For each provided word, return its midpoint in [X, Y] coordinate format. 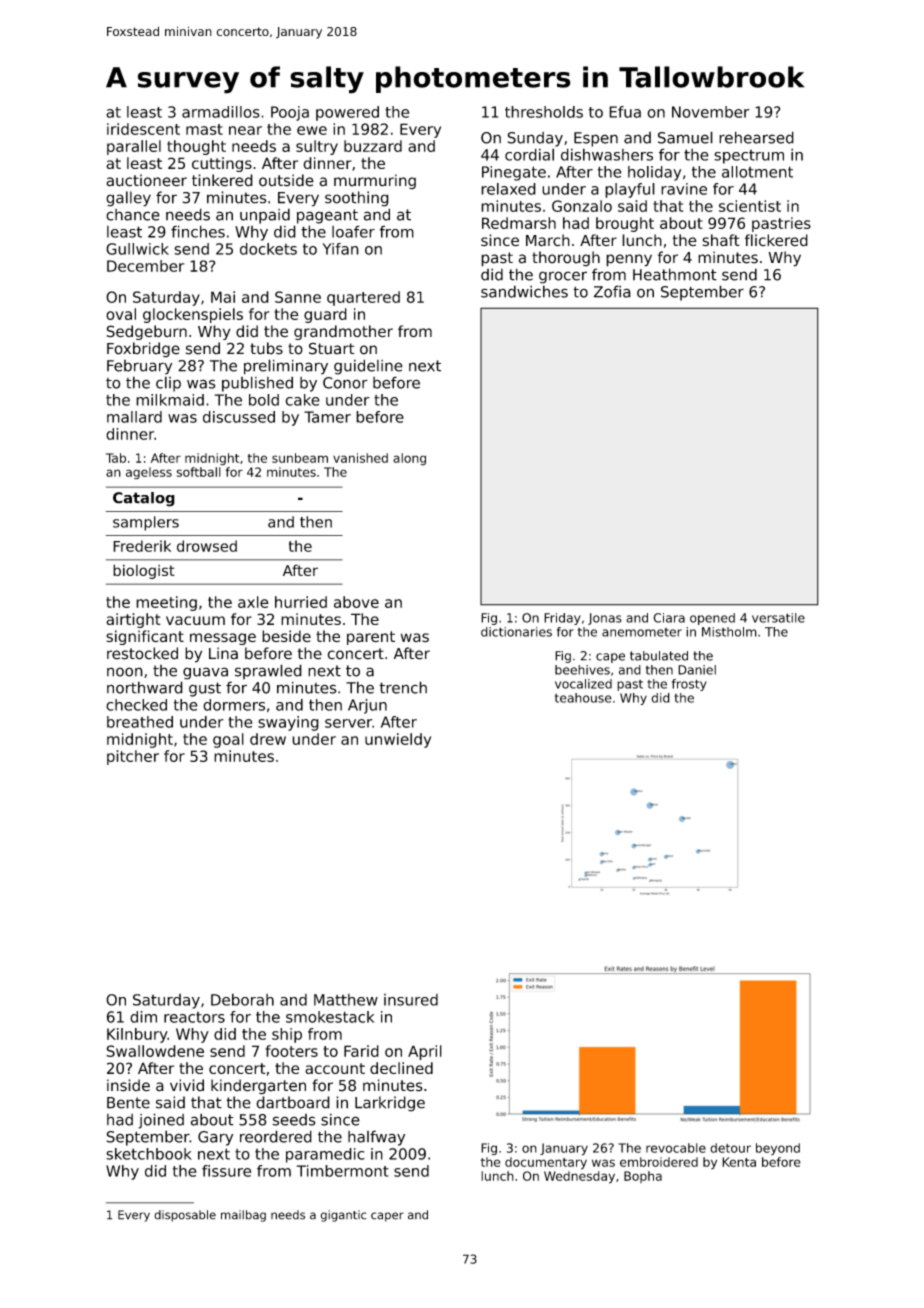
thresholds [544, 112]
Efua [625, 112]
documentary [546, 1163]
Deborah [242, 999]
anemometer [642, 632]
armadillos [221, 112]
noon [125, 672]
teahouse [583, 698]
